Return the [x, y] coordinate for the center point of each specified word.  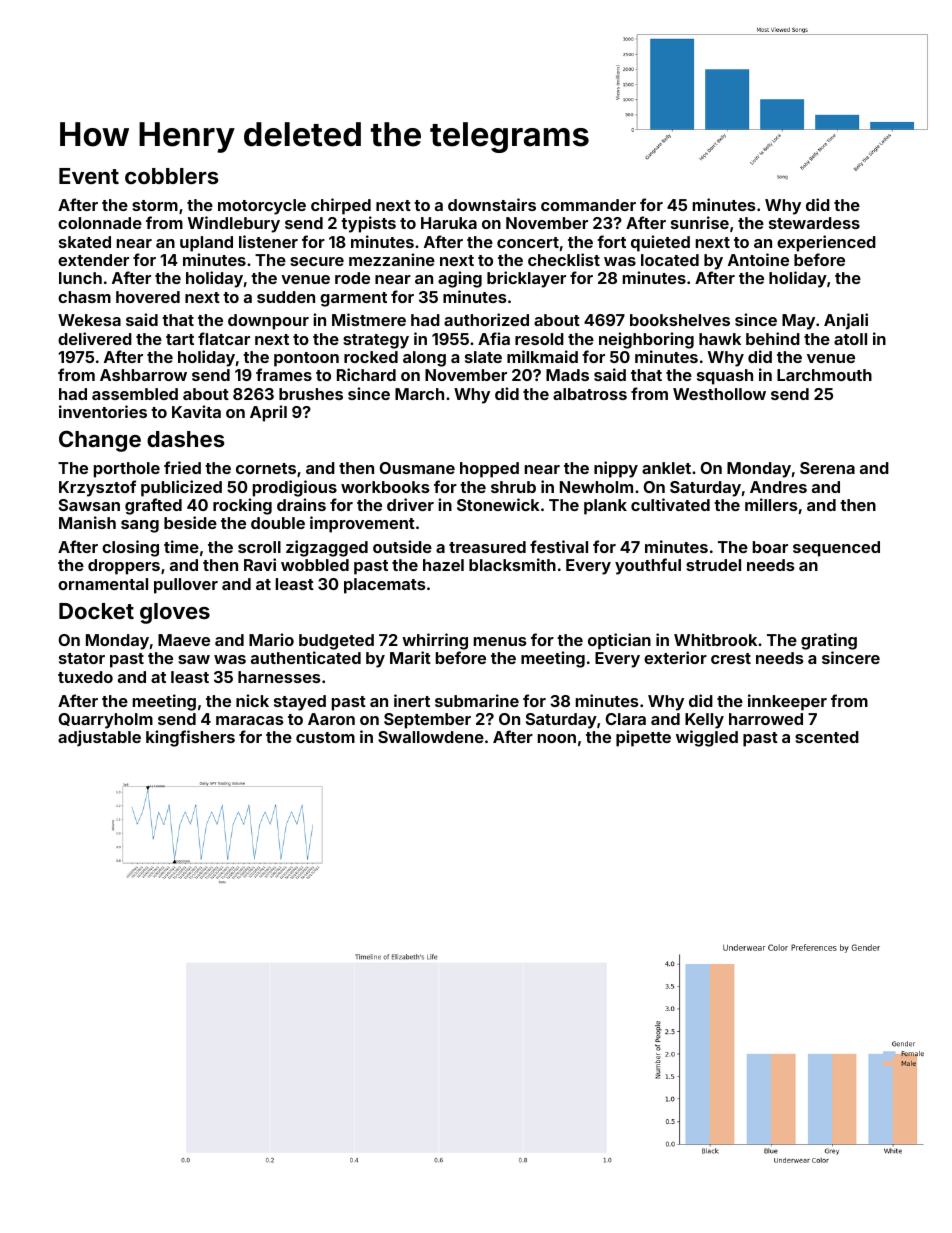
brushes [311, 394]
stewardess [814, 223]
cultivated [670, 504]
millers [771, 504]
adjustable [99, 738]
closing [130, 548]
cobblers [172, 176]
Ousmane [417, 468]
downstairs [492, 204]
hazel [443, 565]
